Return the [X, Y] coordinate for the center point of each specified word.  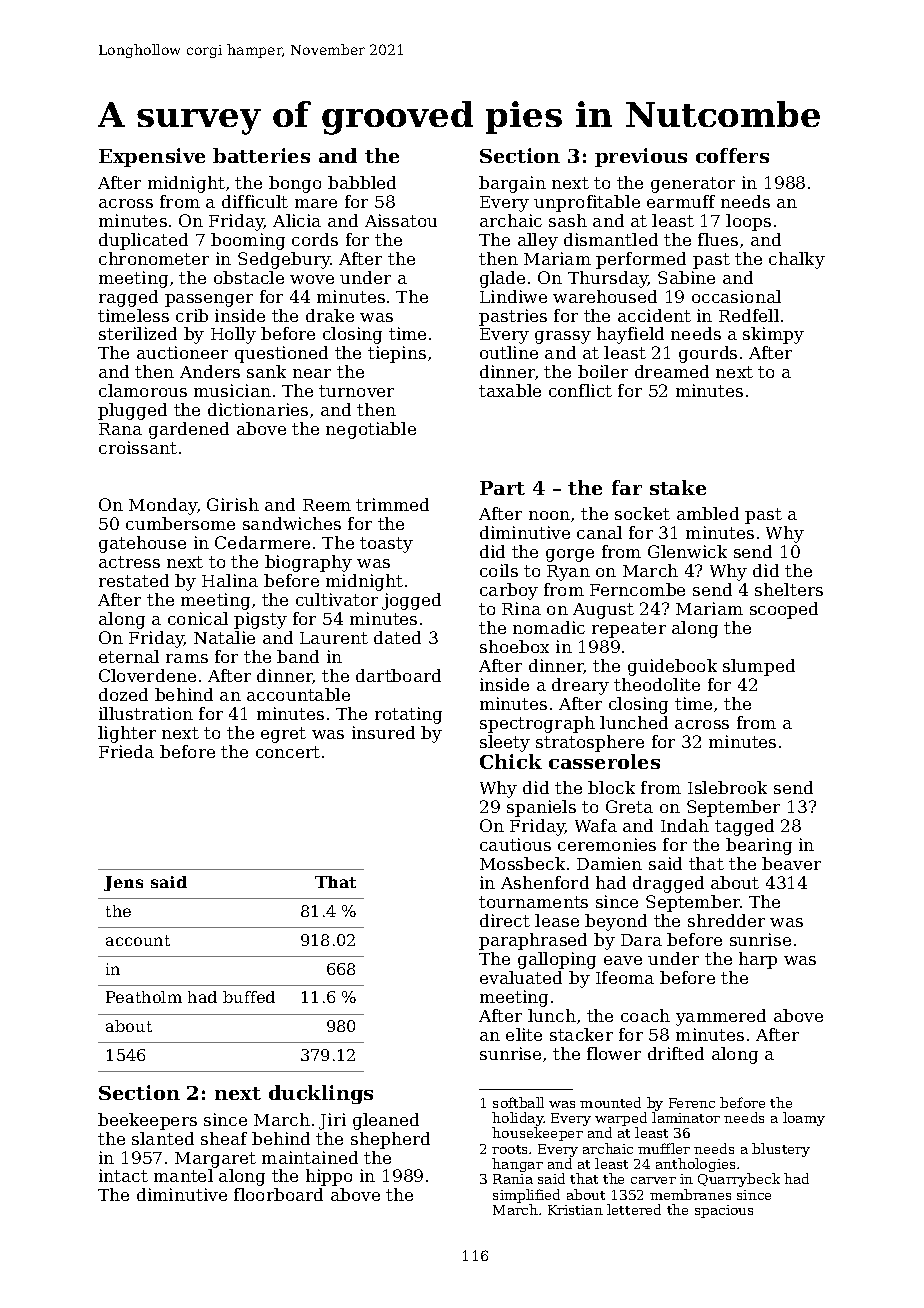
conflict [580, 390]
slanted [163, 1138]
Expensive [152, 157]
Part [502, 488]
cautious [515, 844]
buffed [249, 997]
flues [718, 239]
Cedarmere [262, 542]
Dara [641, 940]
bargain [512, 184]
